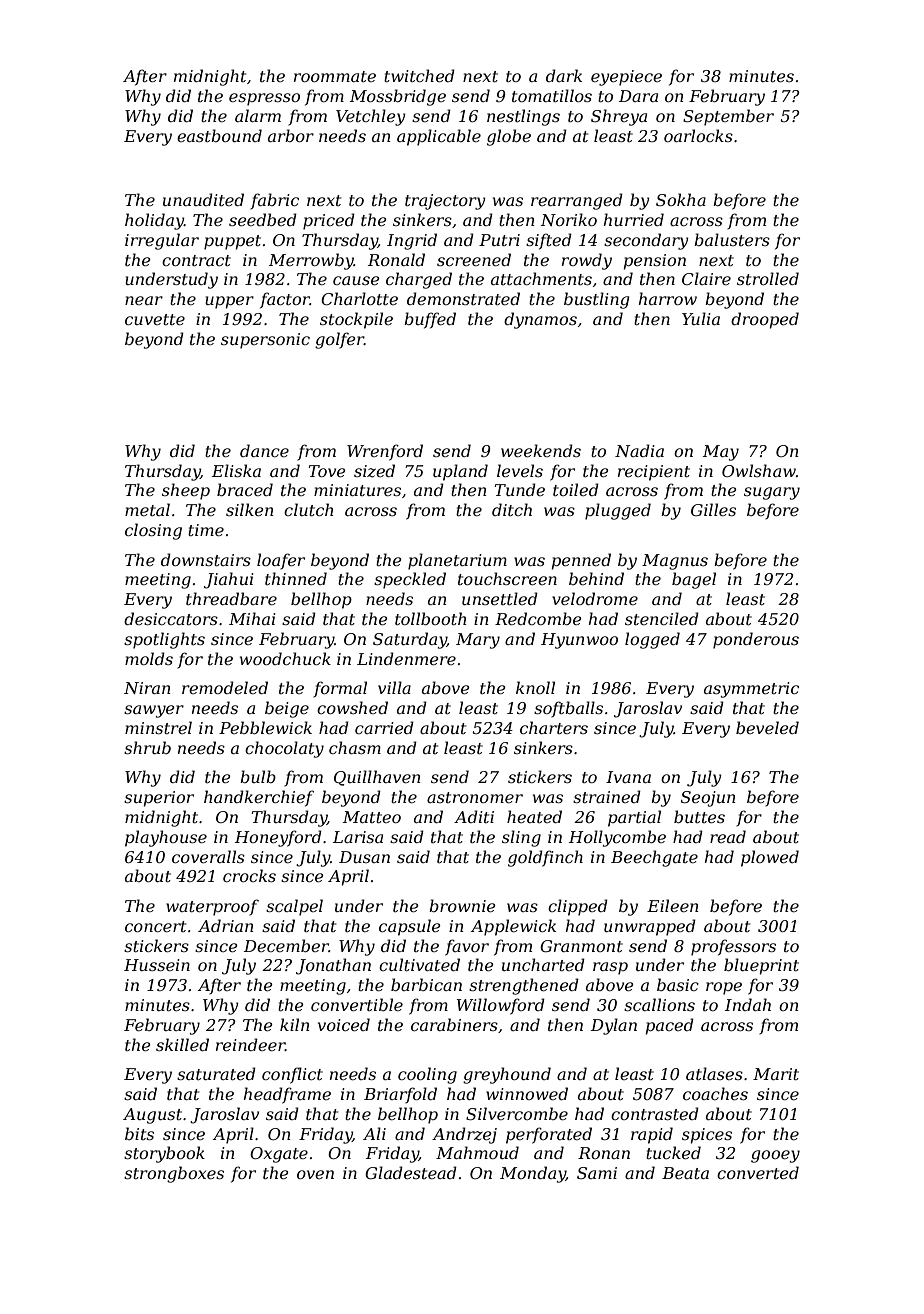 Image resolution: width=924 pixels, height=1314 pixels. I want to click on Gladestead, so click(411, 1172).
